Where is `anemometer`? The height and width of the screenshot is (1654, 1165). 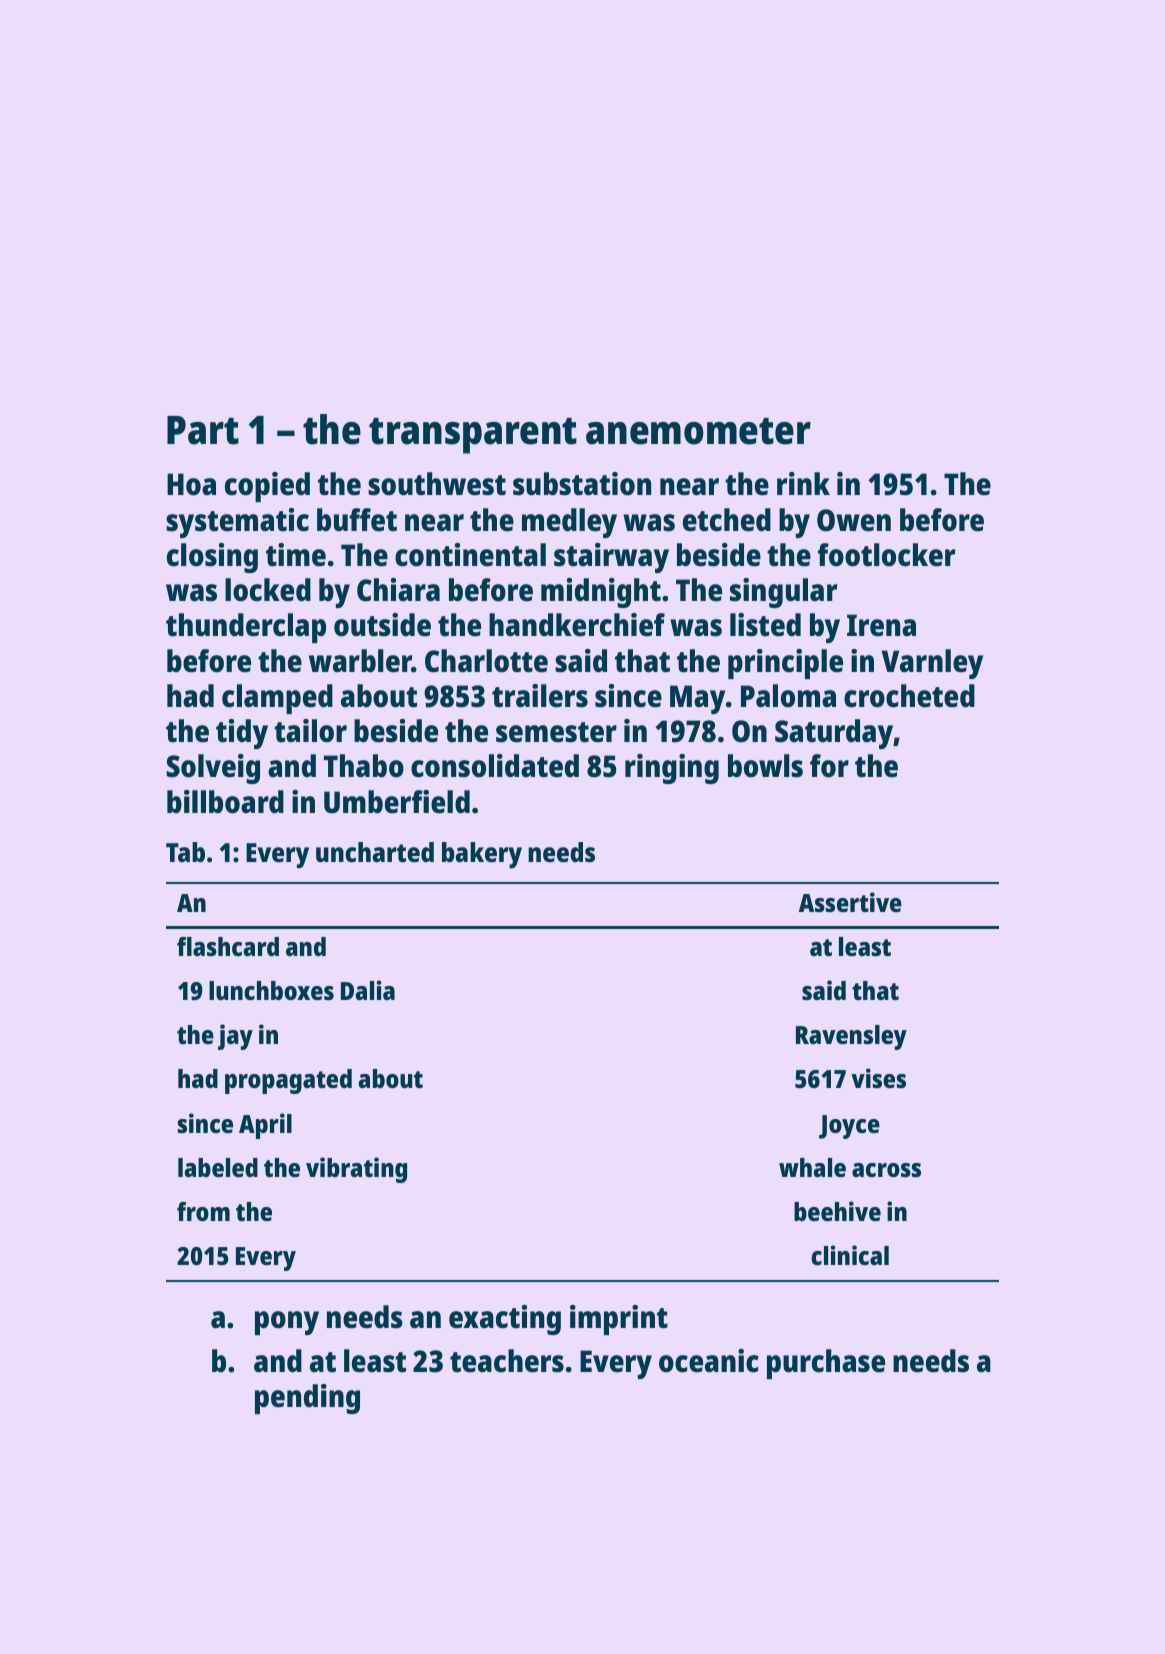
anemometer is located at coordinates (698, 431).
